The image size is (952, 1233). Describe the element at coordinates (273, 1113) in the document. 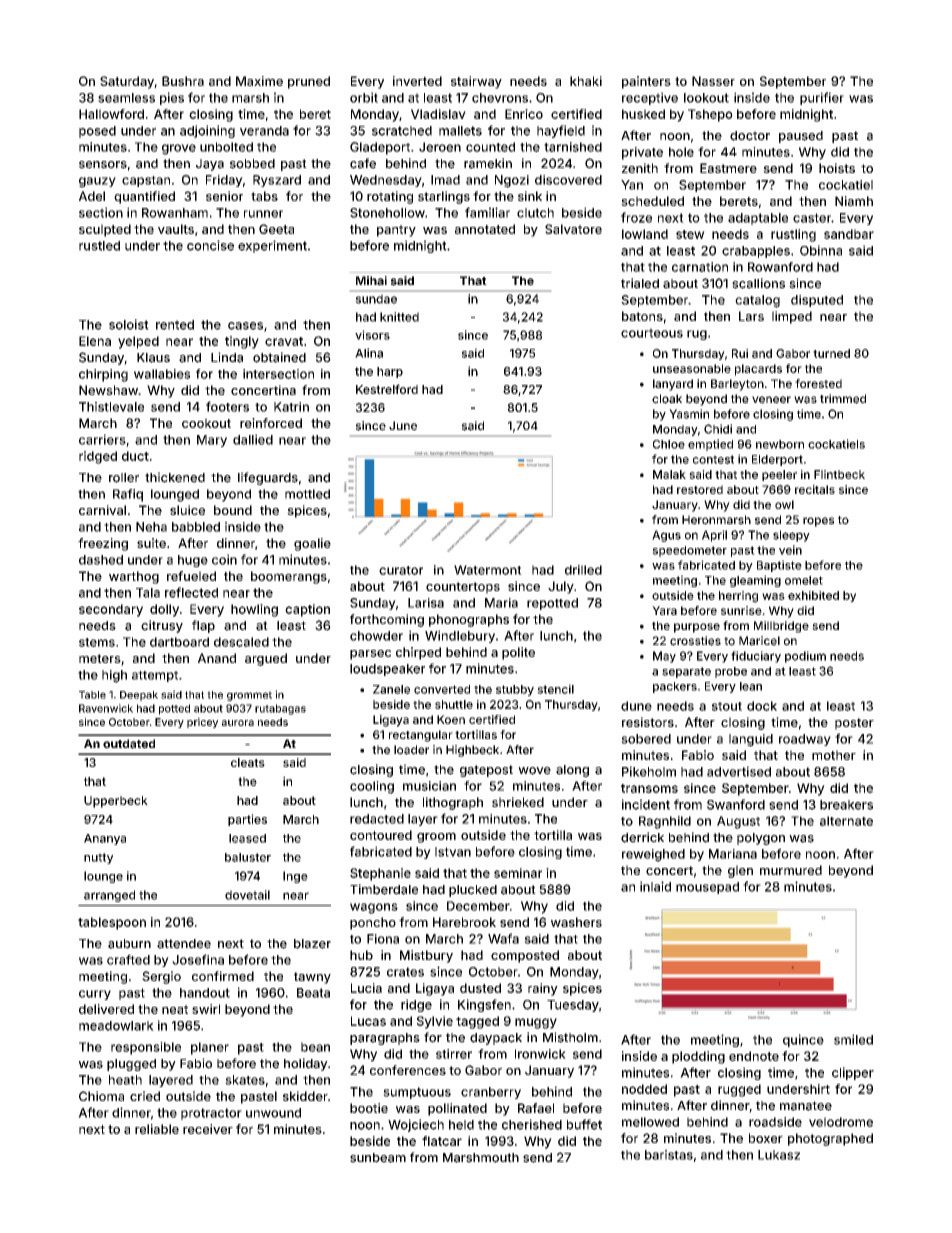

I see `unwound` at that location.
